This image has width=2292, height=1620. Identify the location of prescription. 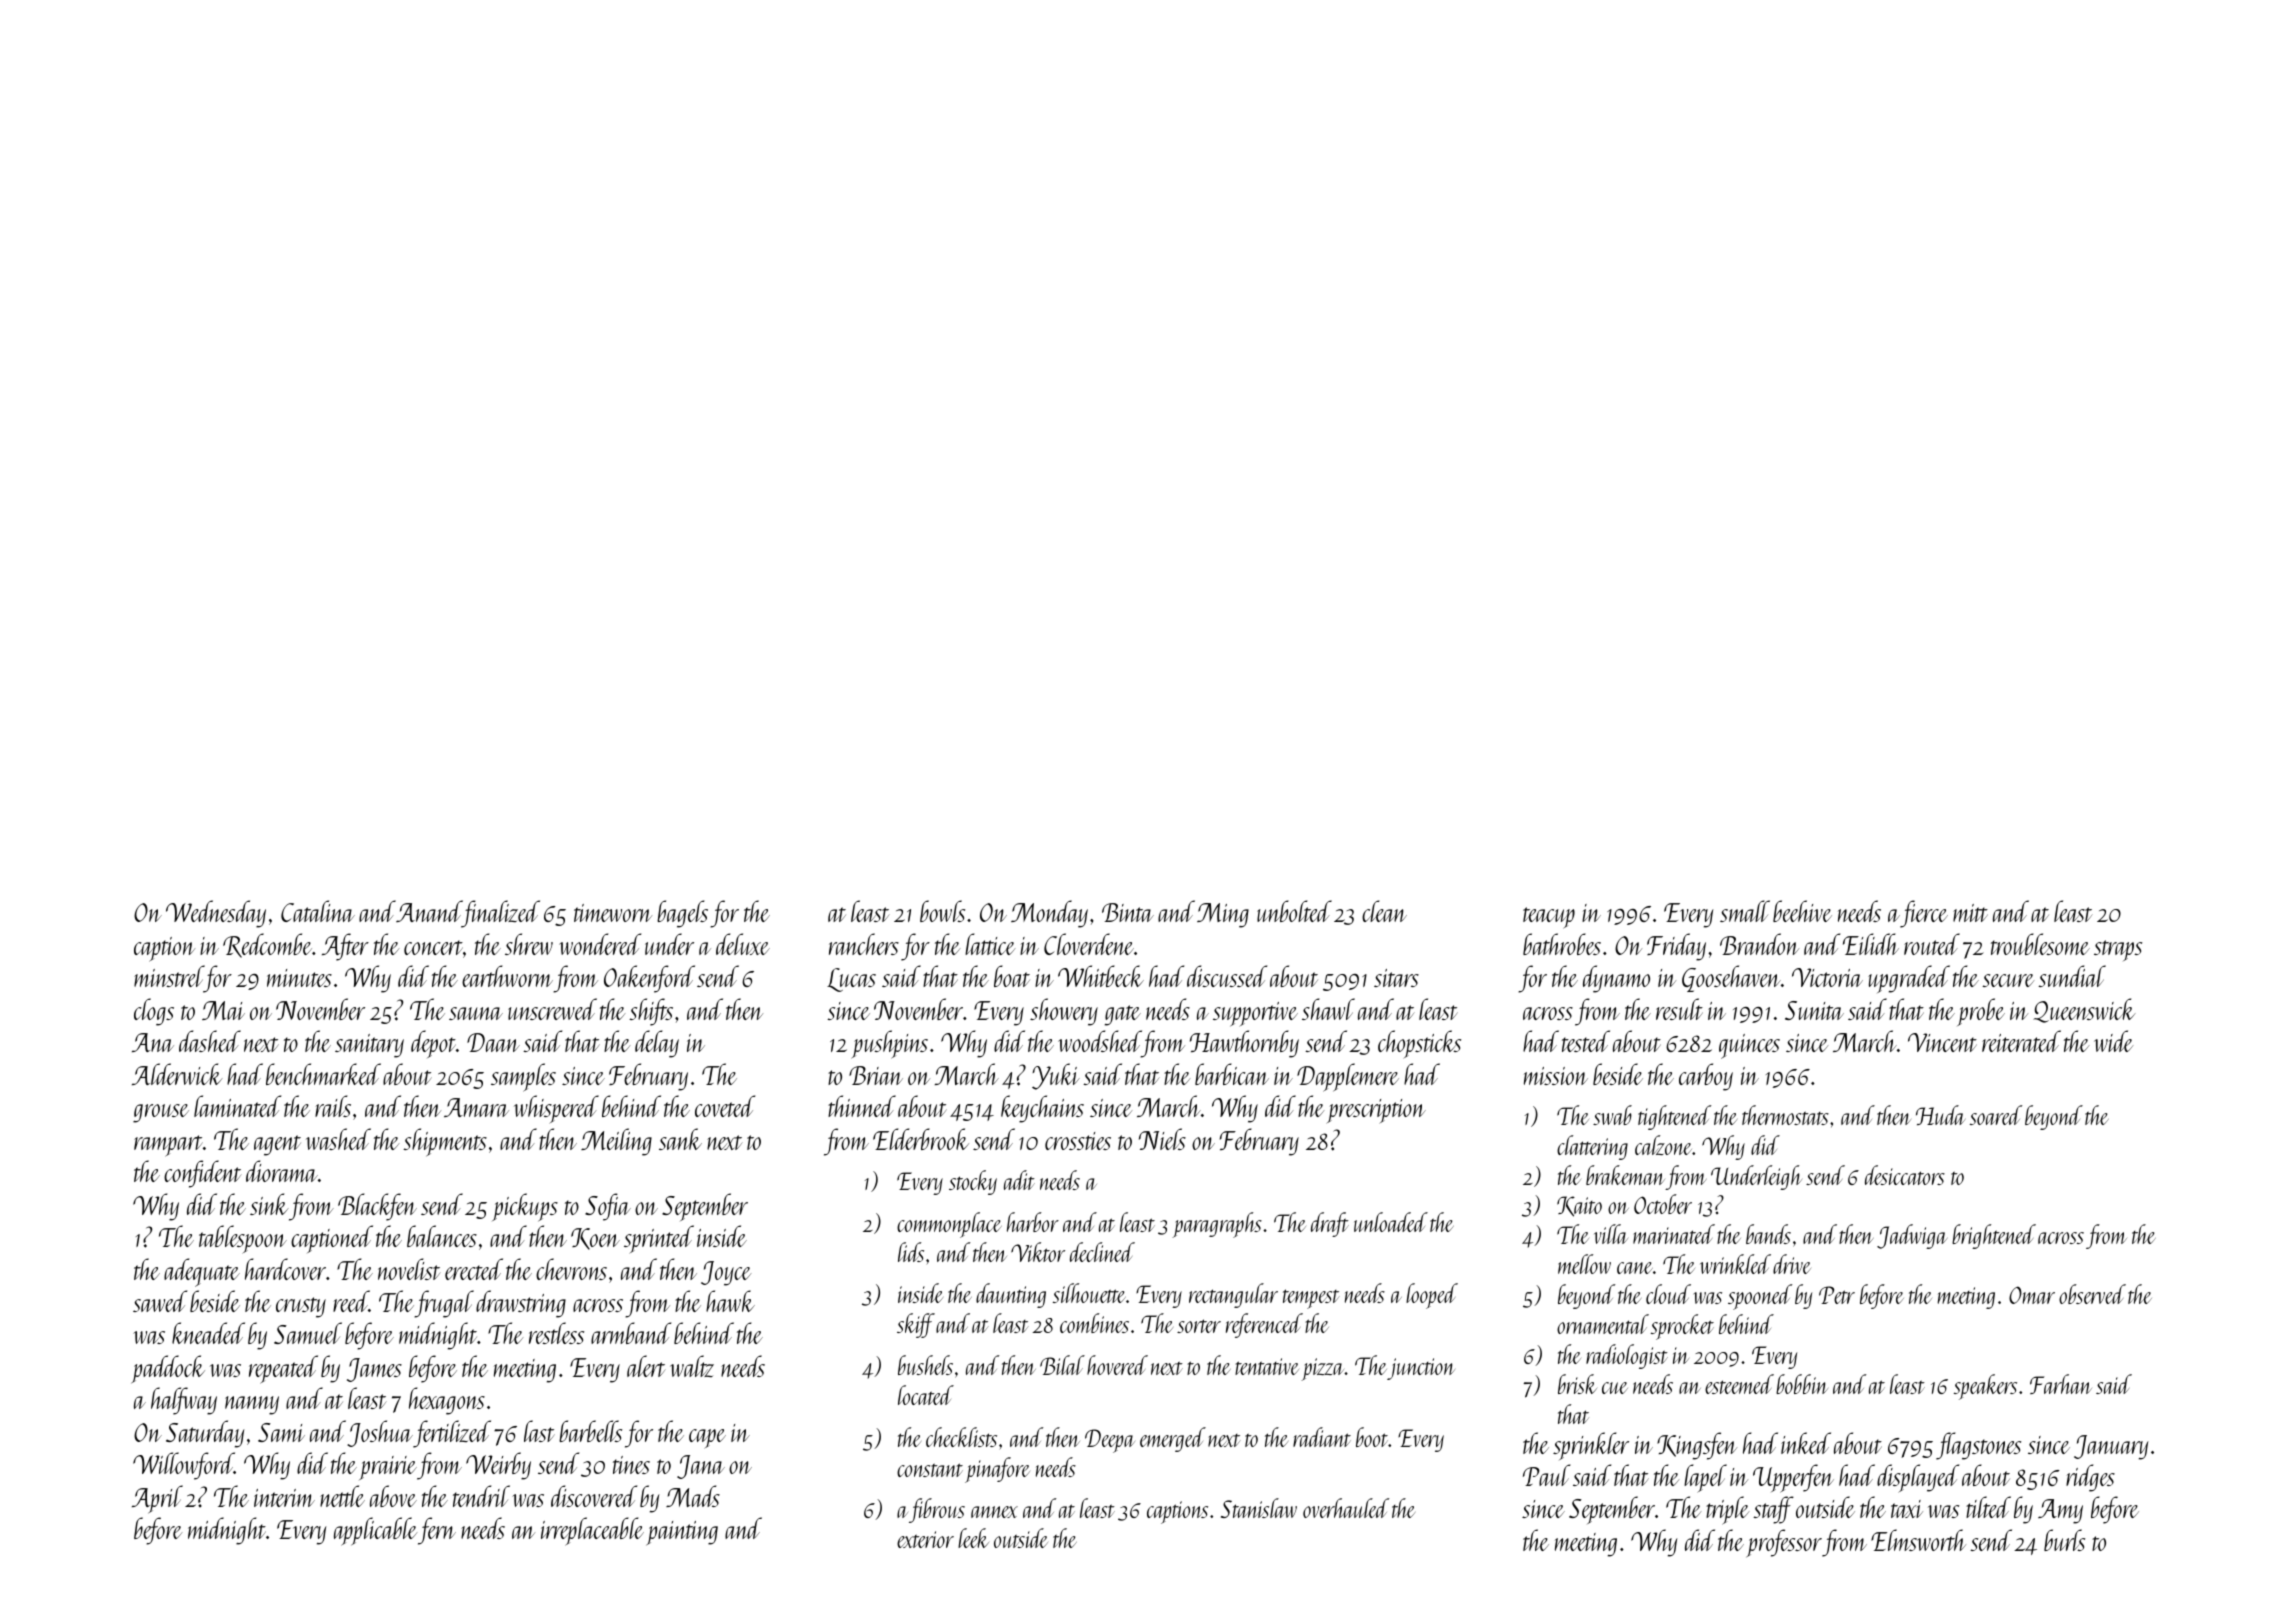
(1376, 1111).
